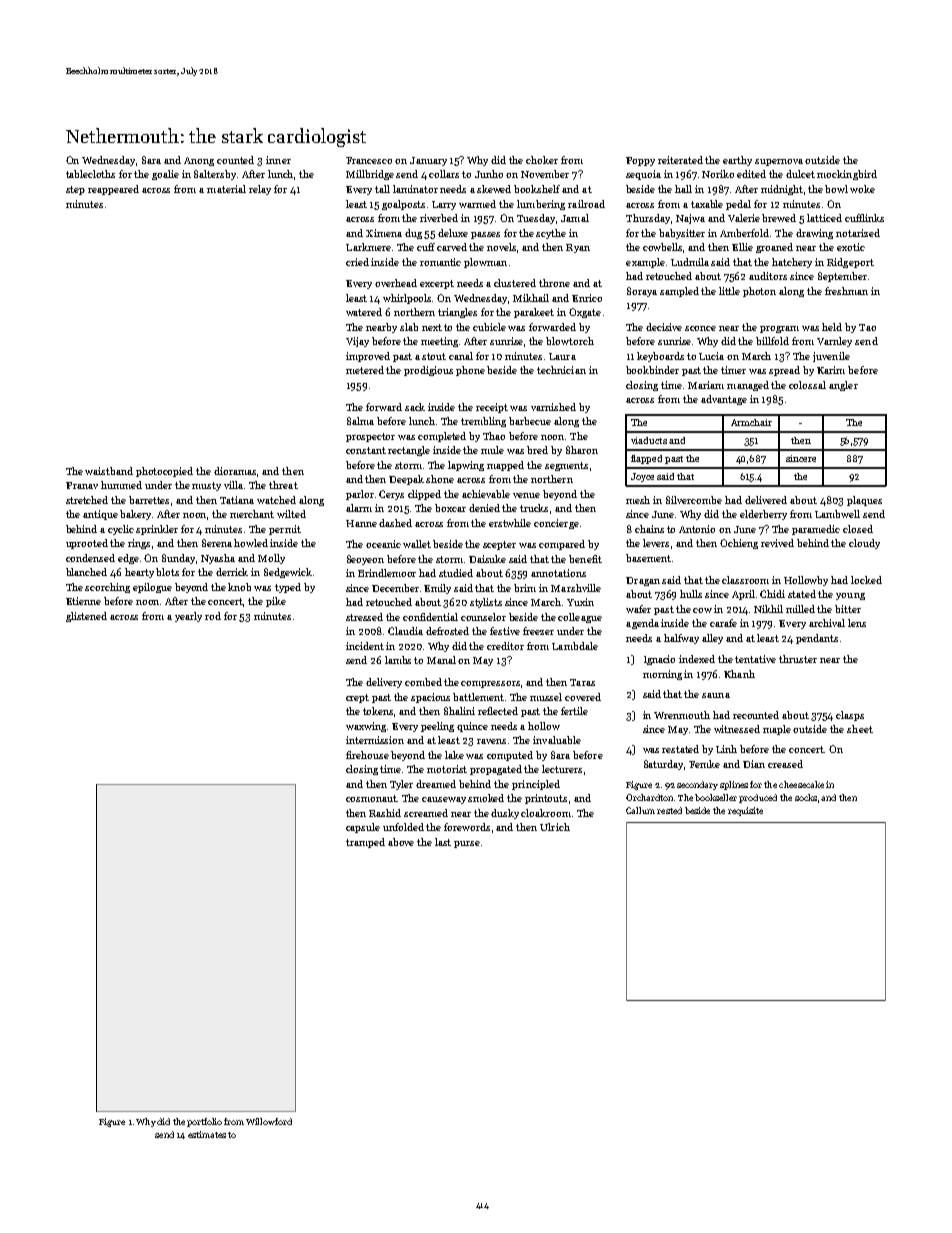 This screenshot has height=1233, width=952. I want to click on clasps, so click(850, 716).
